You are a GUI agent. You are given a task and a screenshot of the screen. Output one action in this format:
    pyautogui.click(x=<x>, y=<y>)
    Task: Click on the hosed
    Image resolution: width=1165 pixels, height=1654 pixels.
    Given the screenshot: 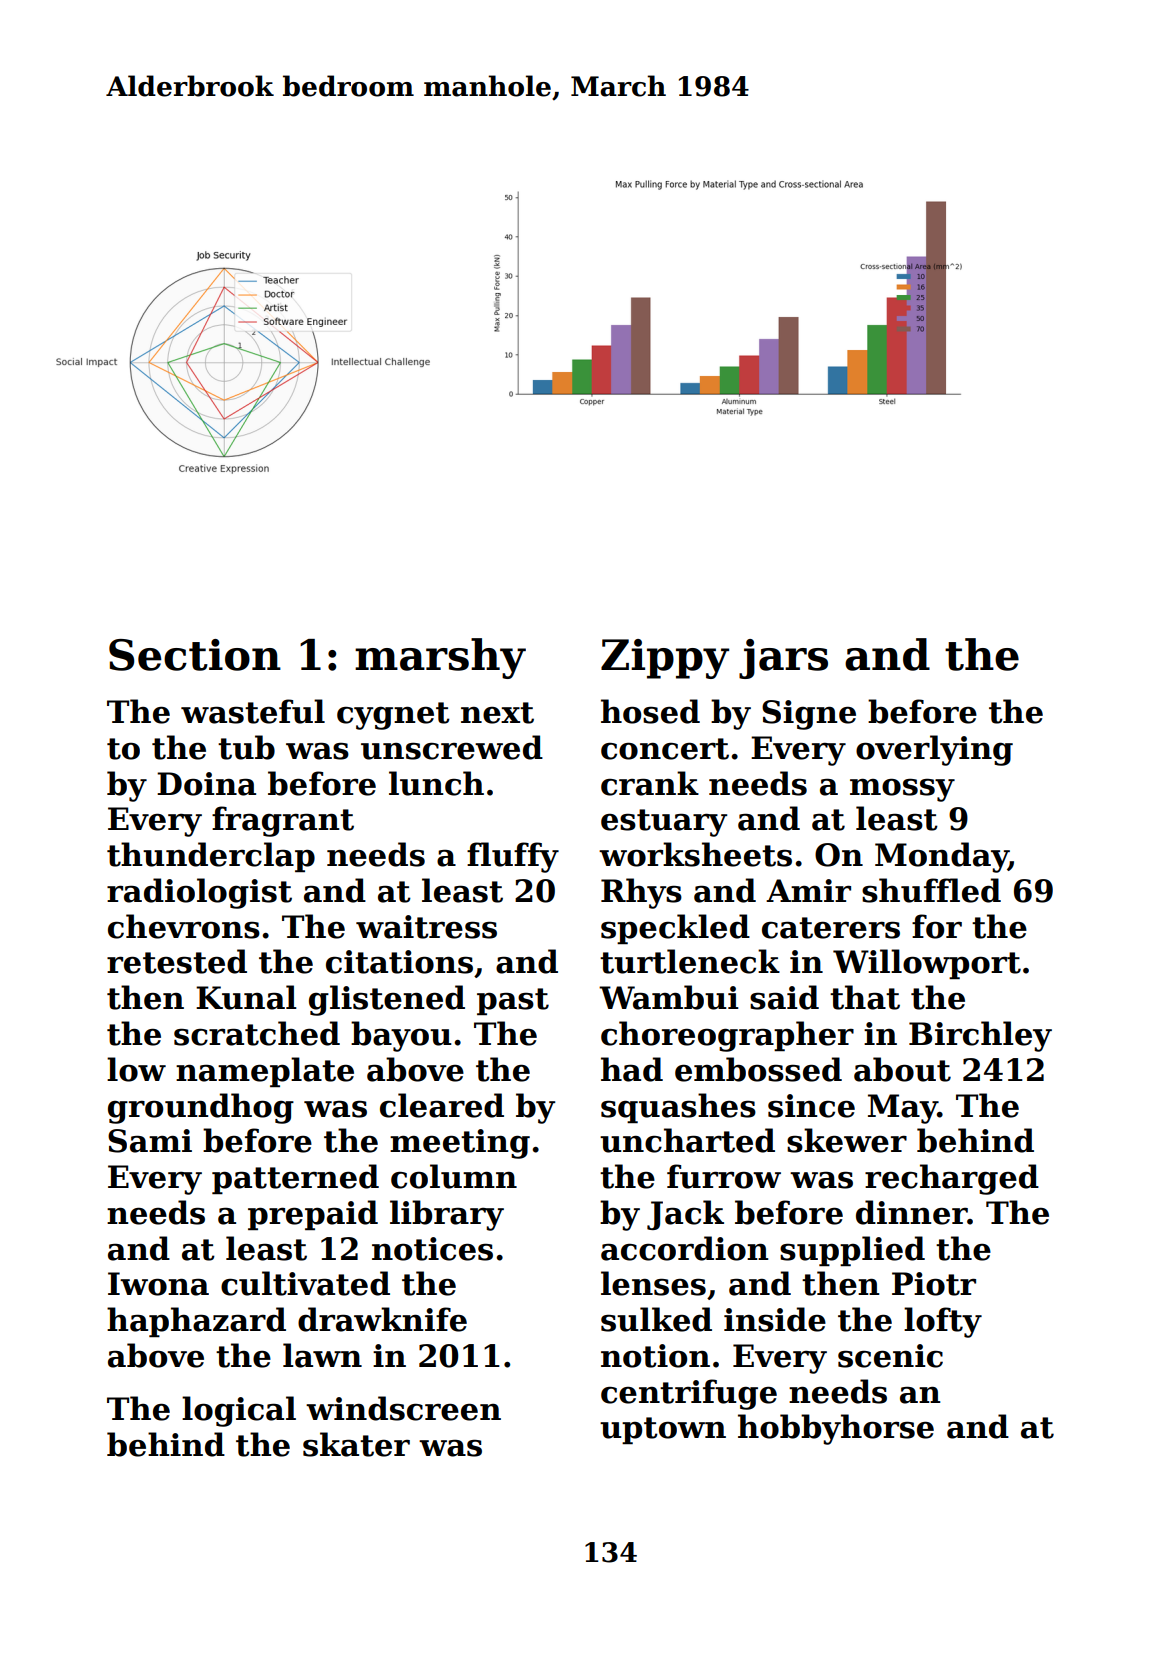 What is the action you would take?
    pyautogui.click(x=650, y=711)
